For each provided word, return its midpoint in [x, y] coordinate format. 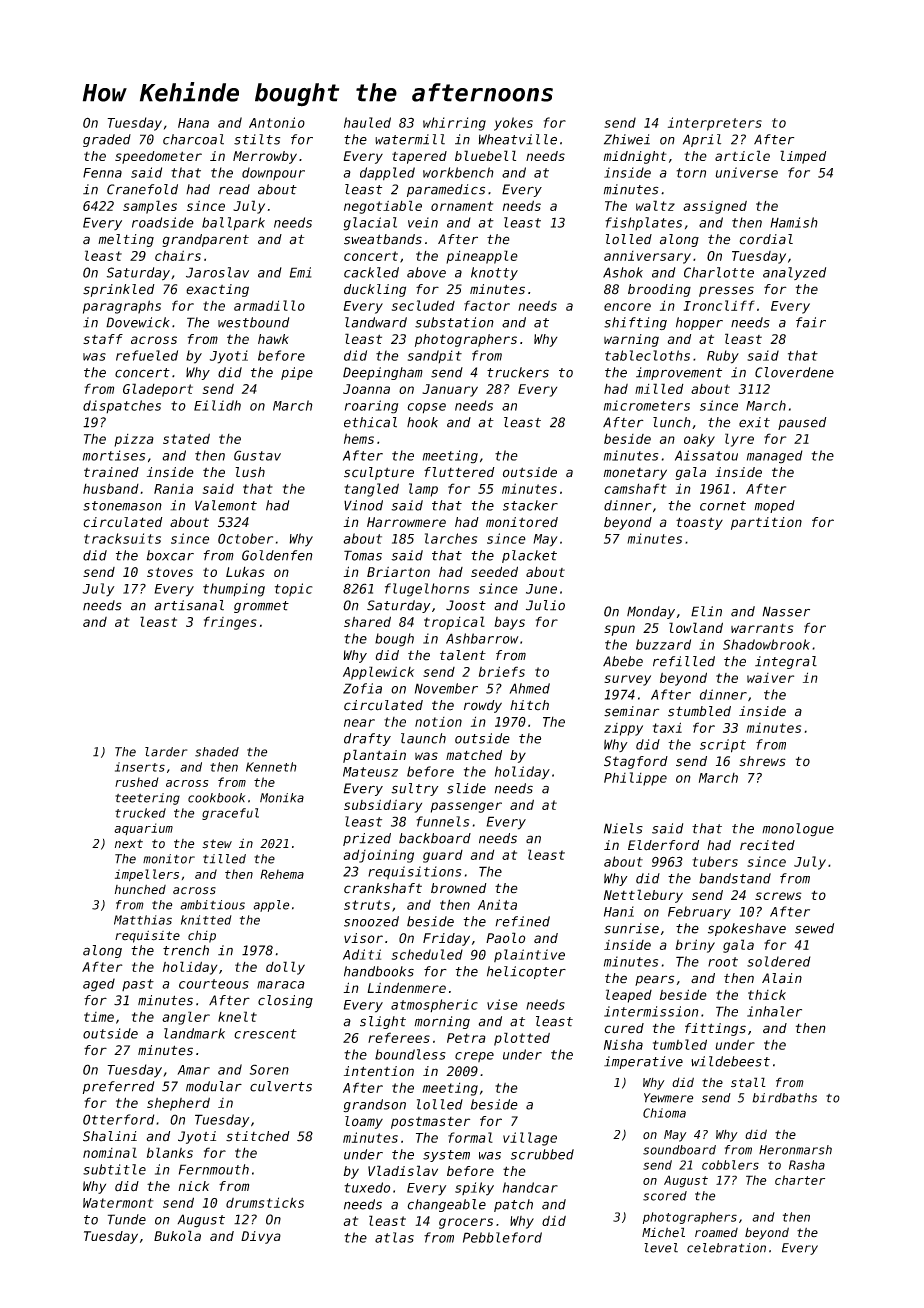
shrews [762, 761]
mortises [114, 455]
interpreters [715, 124]
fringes [230, 623]
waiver [770, 678]
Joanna [366, 389]
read [234, 189]
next [129, 843]
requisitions [414, 872]
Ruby [723, 357]
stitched [258, 1136]
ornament [462, 206]
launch [423, 738]
